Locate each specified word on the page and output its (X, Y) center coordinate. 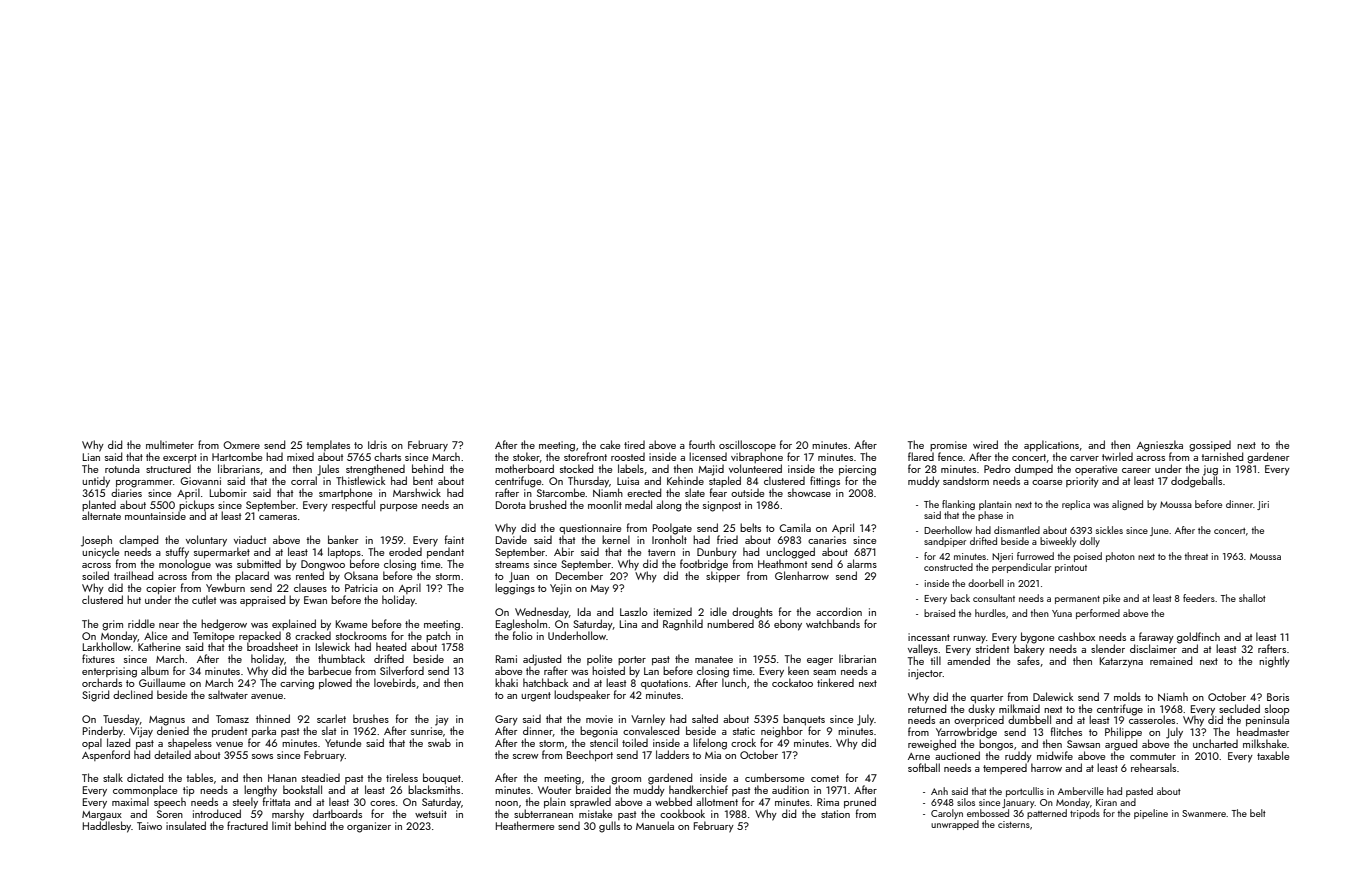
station (835, 814)
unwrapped (955, 825)
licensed (708, 456)
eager (820, 662)
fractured (247, 825)
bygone (1037, 638)
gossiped (1210, 446)
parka (264, 731)
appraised (262, 600)
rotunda (122, 468)
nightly (1274, 662)
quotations (664, 684)
